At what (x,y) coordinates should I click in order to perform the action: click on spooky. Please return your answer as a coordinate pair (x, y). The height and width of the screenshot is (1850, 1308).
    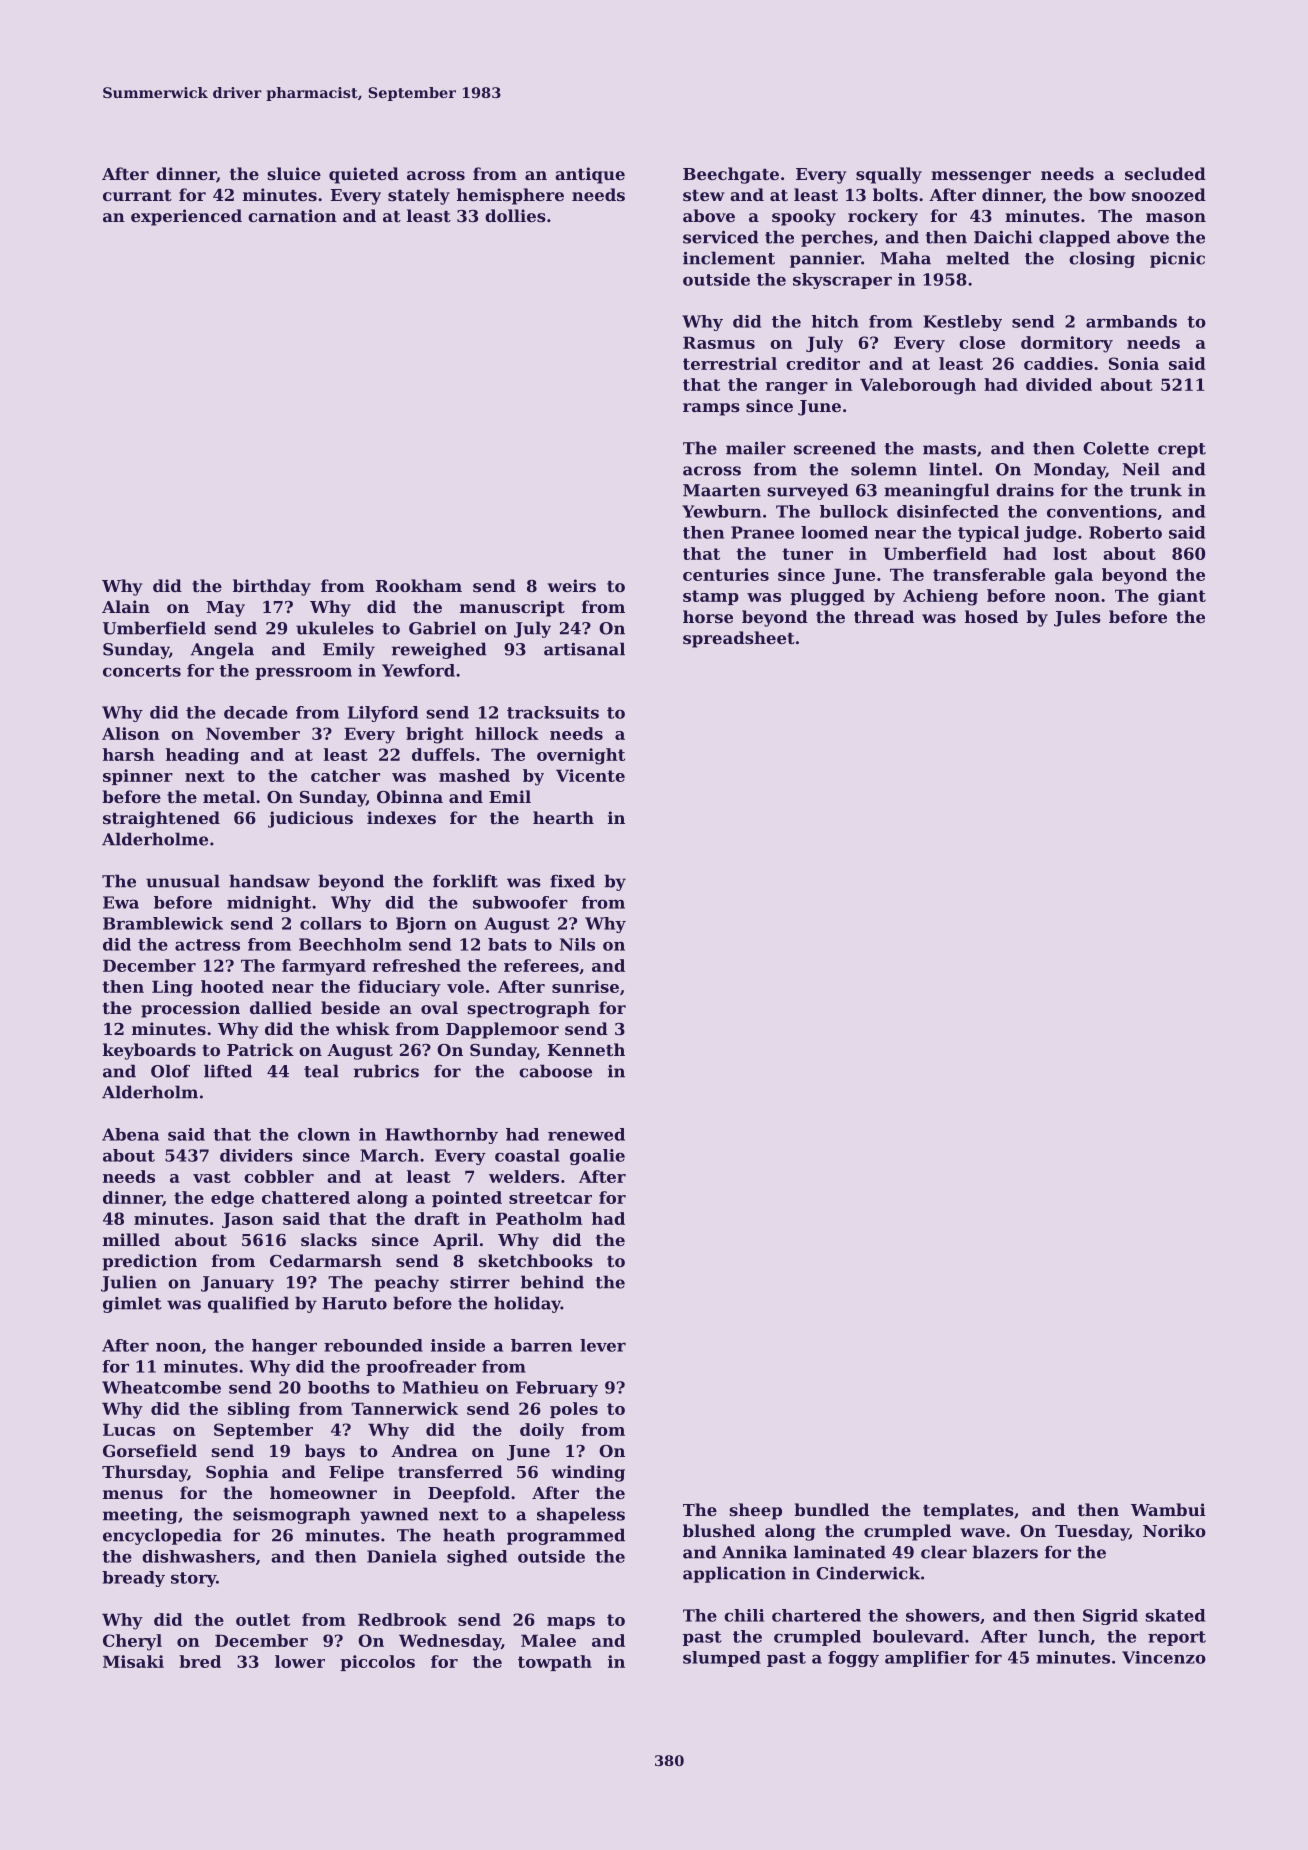
    Looking at the image, I should click on (804, 217).
